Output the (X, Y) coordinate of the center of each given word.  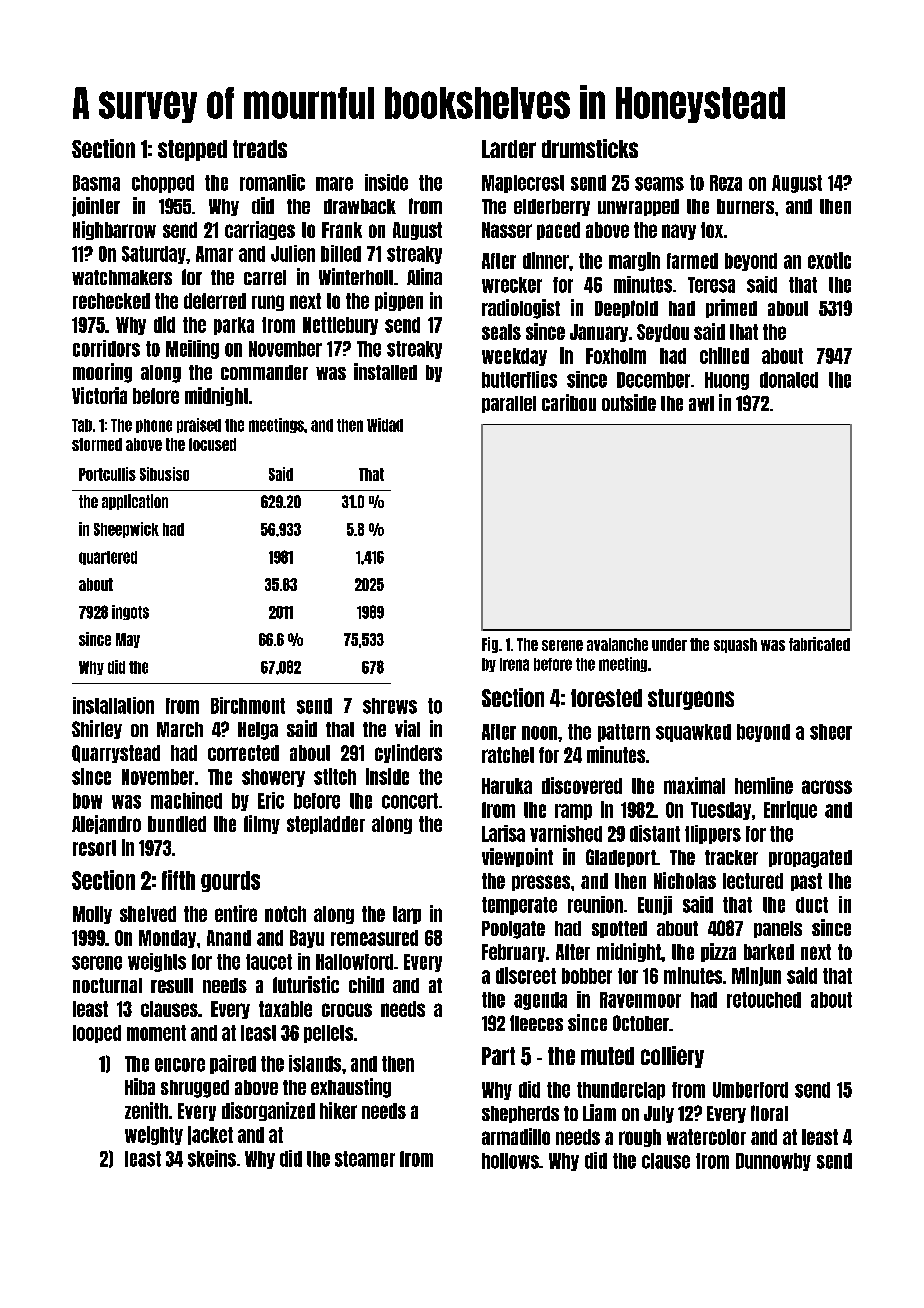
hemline (764, 785)
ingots (130, 612)
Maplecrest (523, 184)
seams (659, 184)
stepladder (326, 825)
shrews (390, 706)
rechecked (111, 301)
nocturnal (107, 985)
